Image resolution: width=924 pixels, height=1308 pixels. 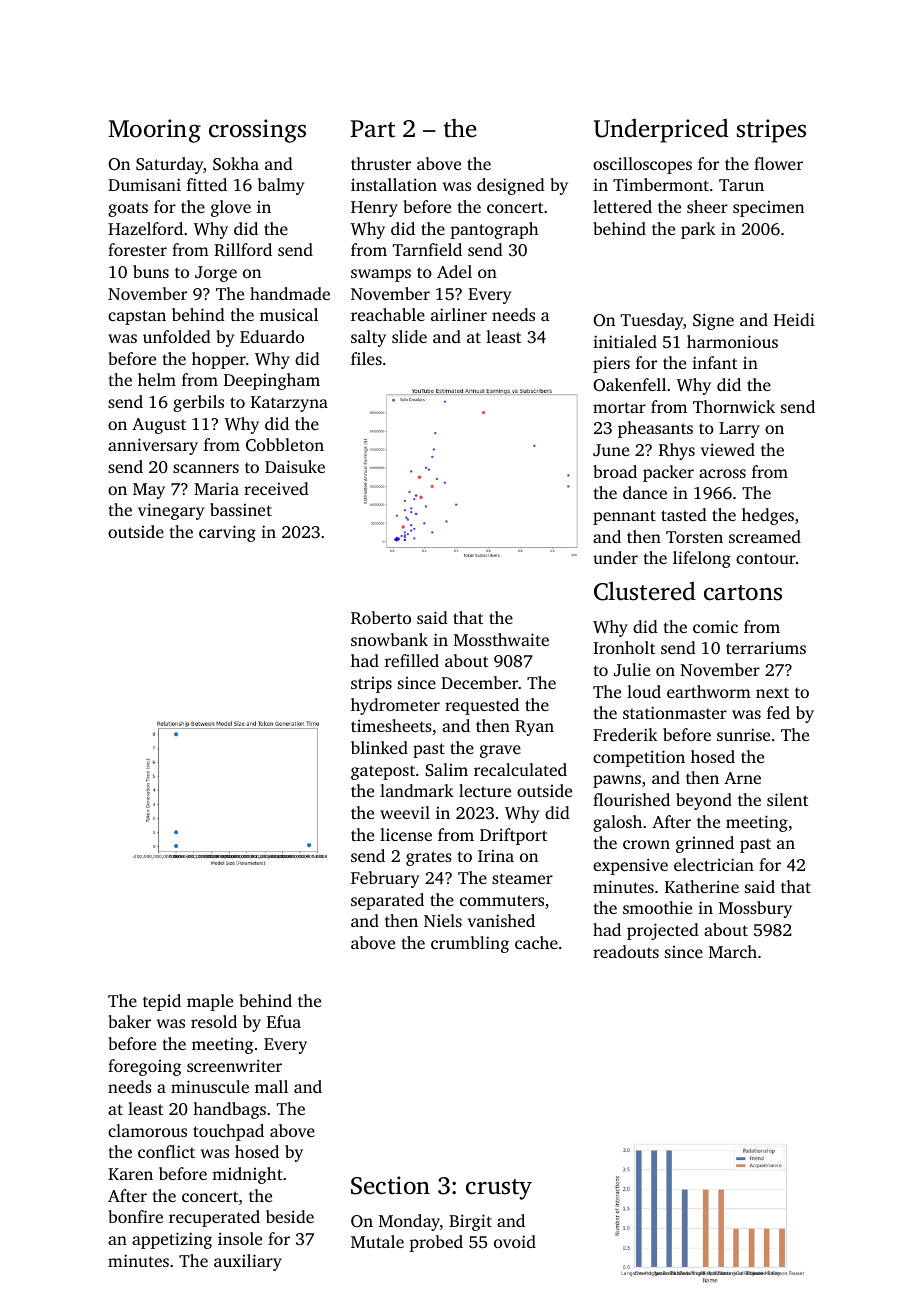 What do you see at coordinates (243, 249) in the image?
I see `Rillford` at bounding box center [243, 249].
